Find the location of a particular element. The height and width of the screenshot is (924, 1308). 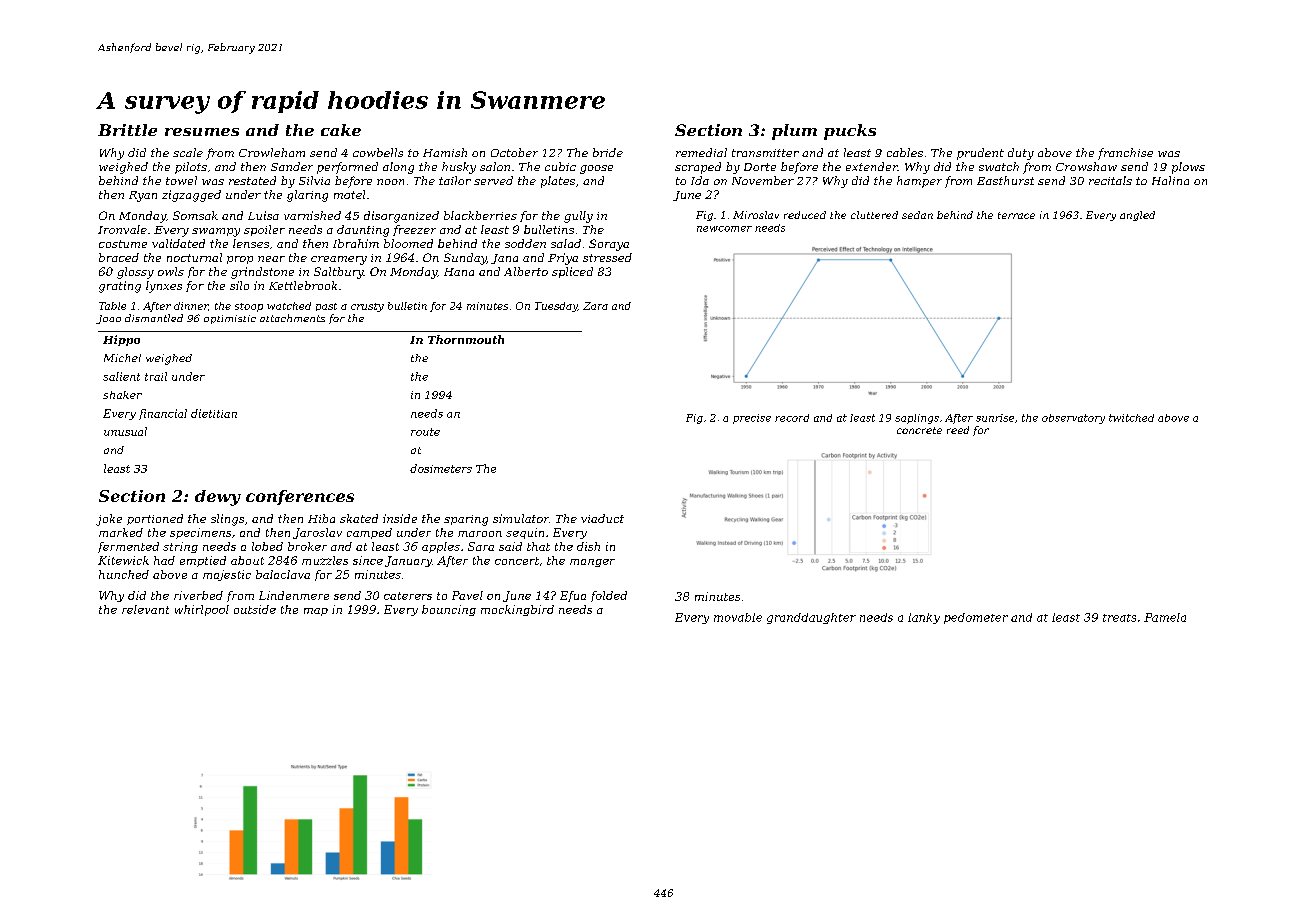

sedan is located at coordinates (917, 215).
